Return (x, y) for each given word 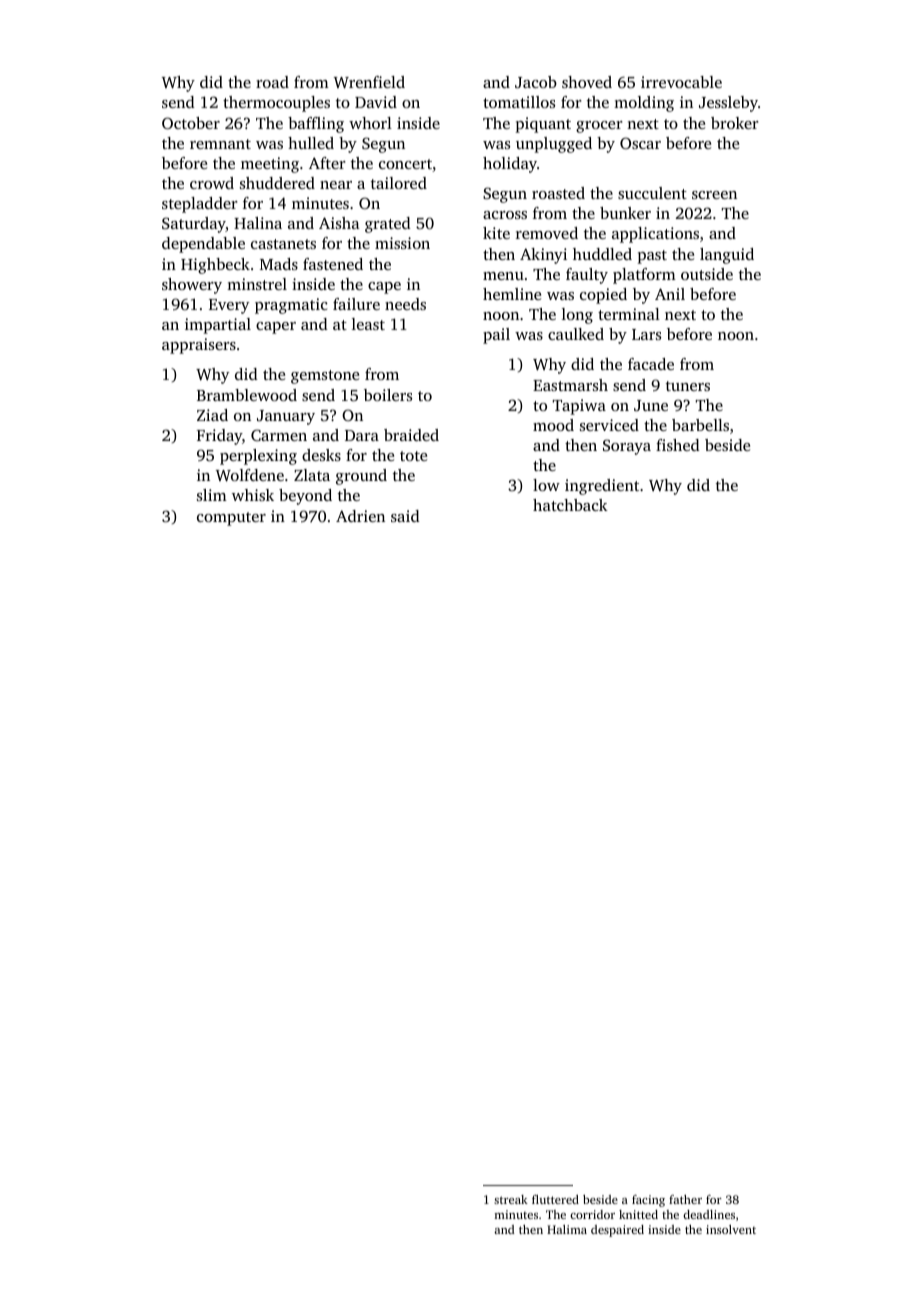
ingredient (602, 487)
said (405, 516)
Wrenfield (369, 82)
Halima (567, 1229)
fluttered (555, 1199)
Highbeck (215, 266)
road (272, 82)
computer (231, 519)
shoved (587, 82)
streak (511, 1199)
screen (714, 195)
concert (405, 164)
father (685, 1199)
